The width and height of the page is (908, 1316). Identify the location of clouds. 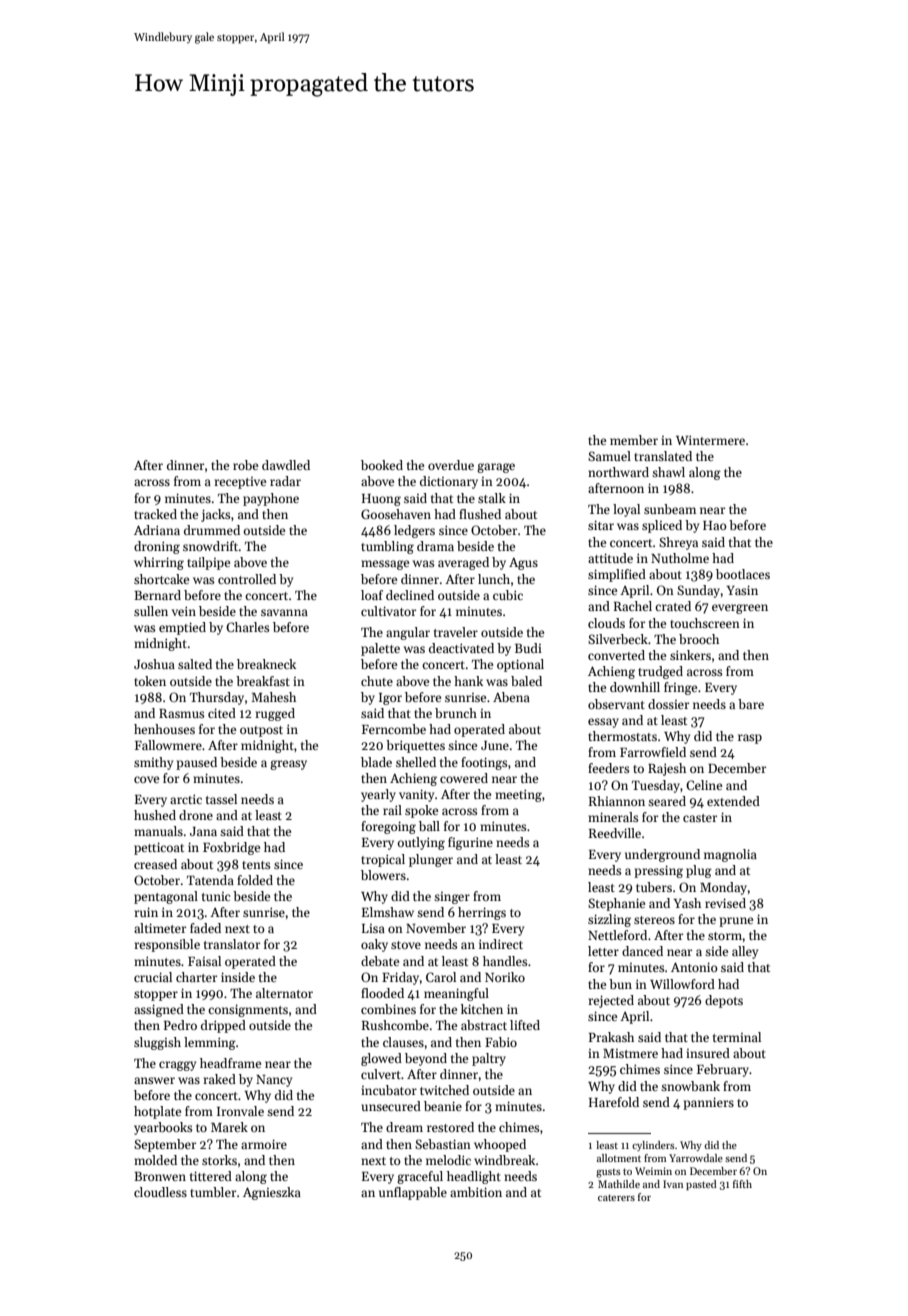
(606, 623).
